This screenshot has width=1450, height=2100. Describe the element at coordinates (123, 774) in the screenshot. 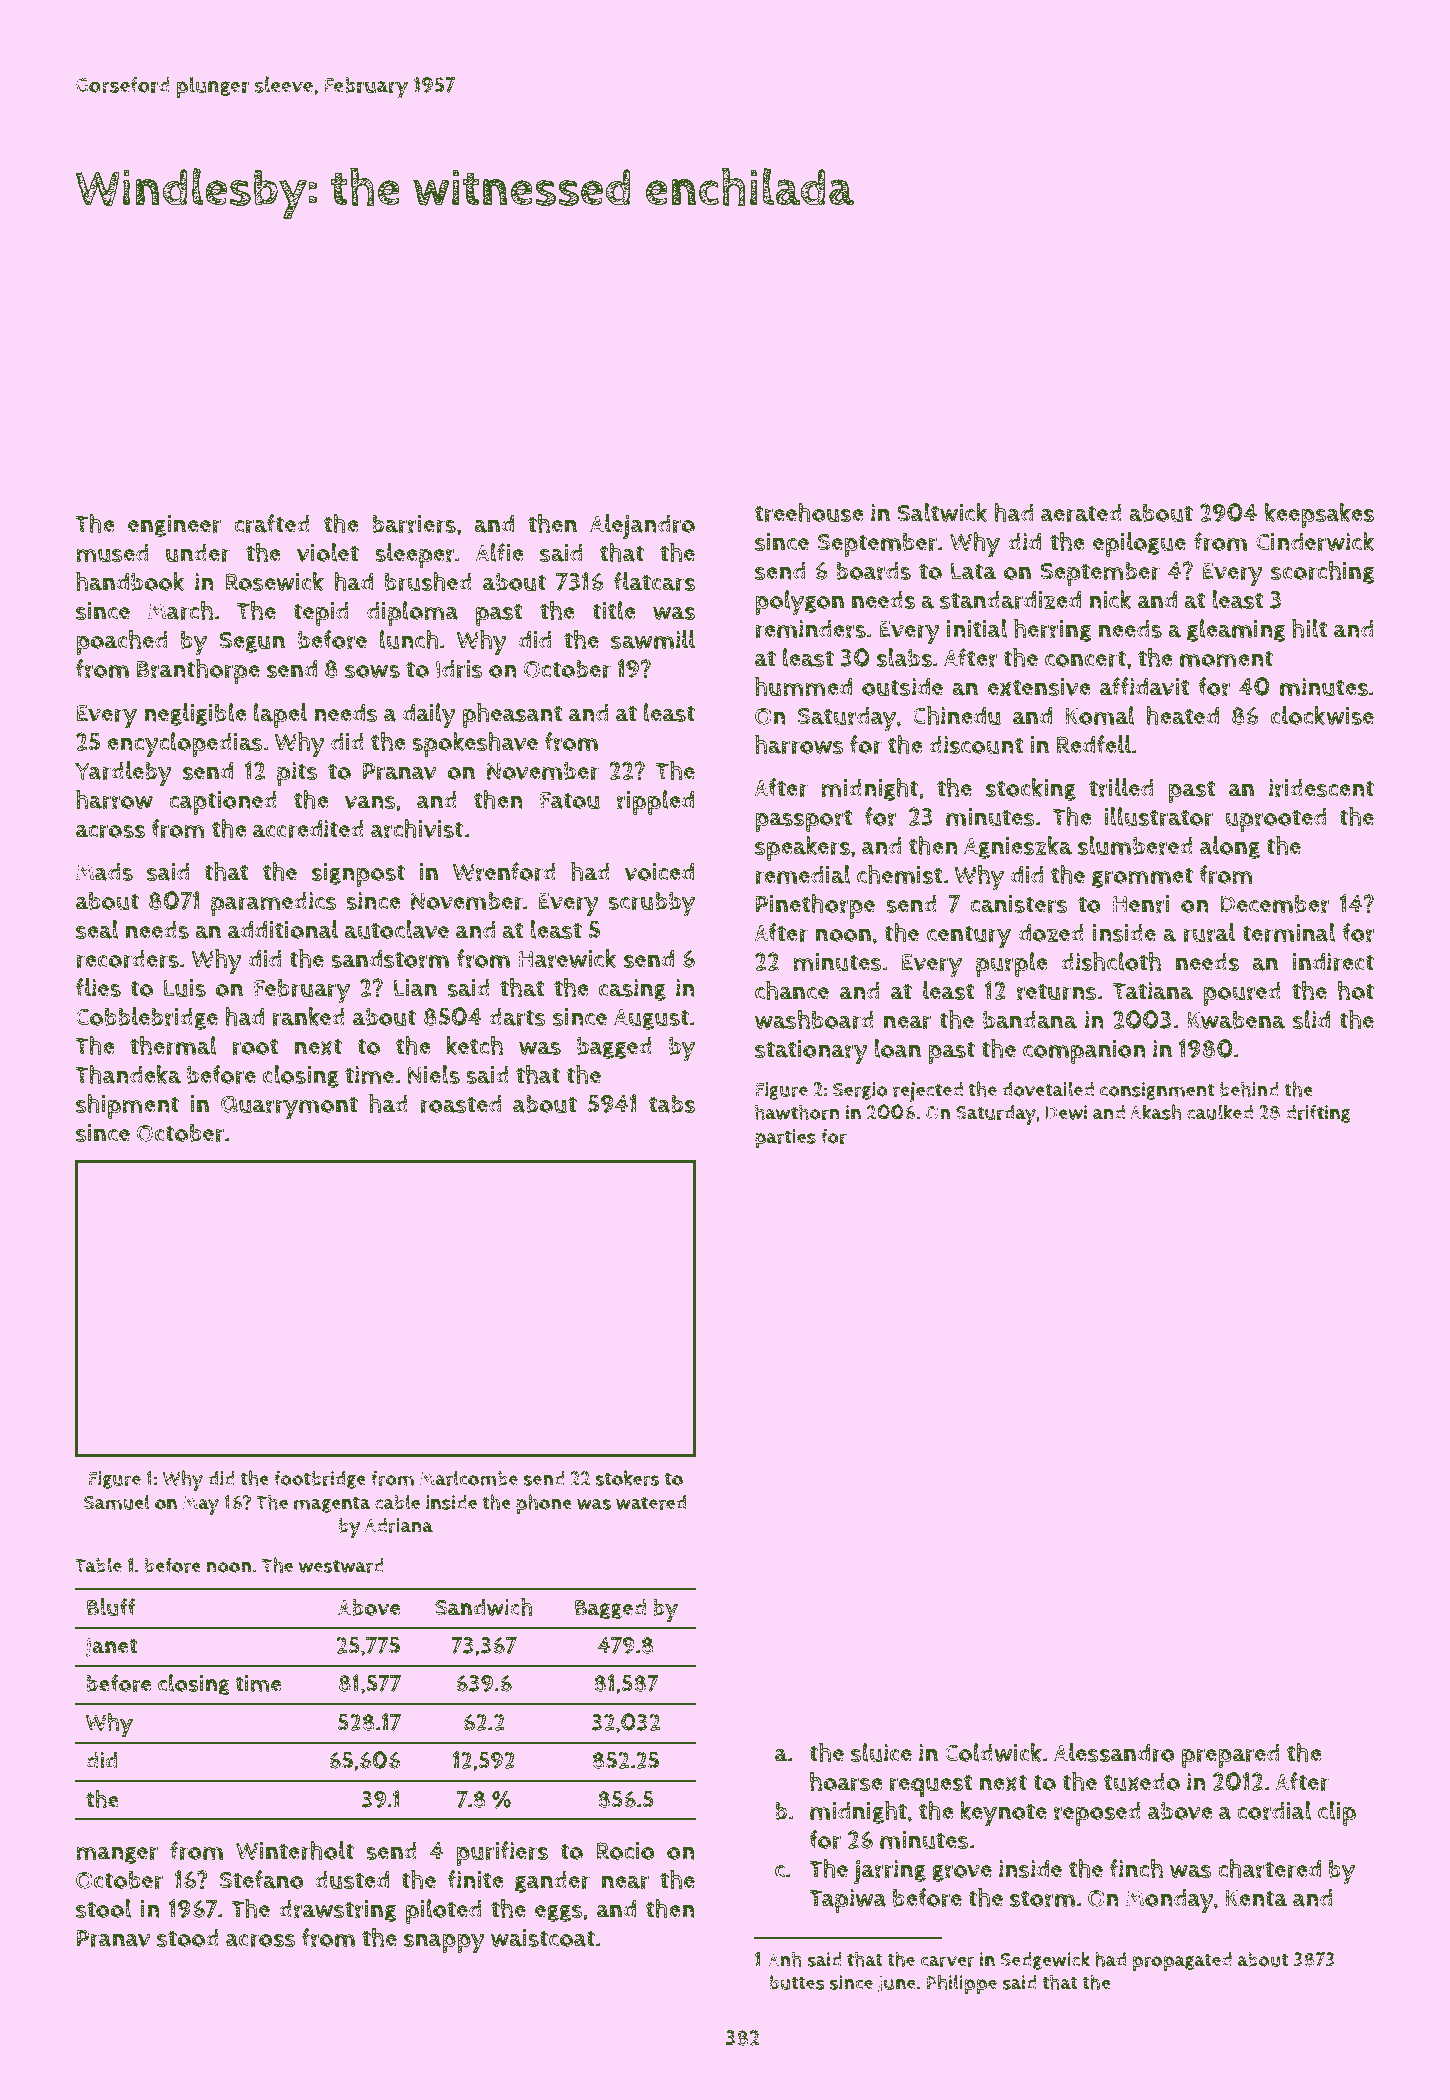

I see `Yardleby` at that location.
